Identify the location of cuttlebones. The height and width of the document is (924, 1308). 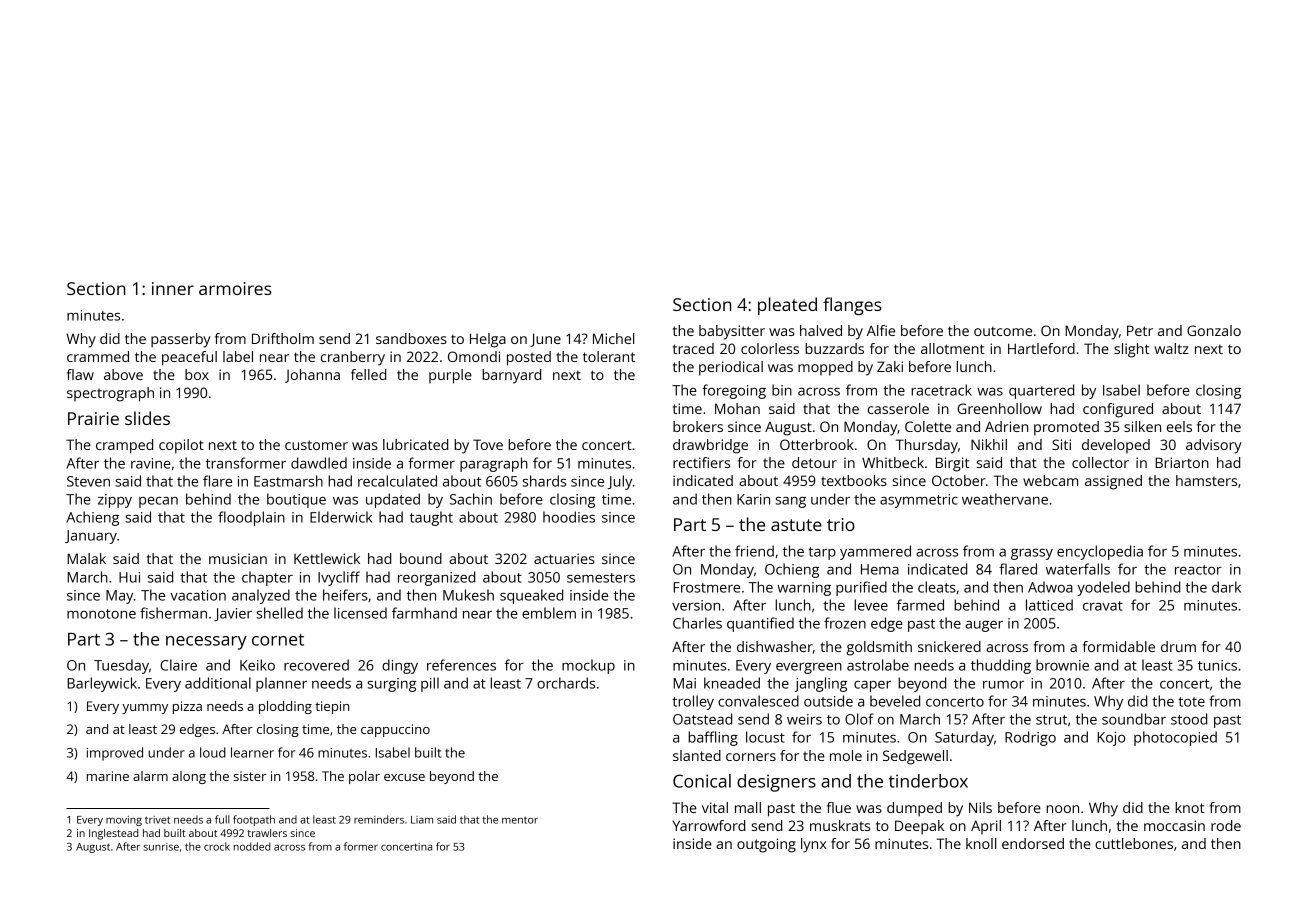
(1134, 843).
